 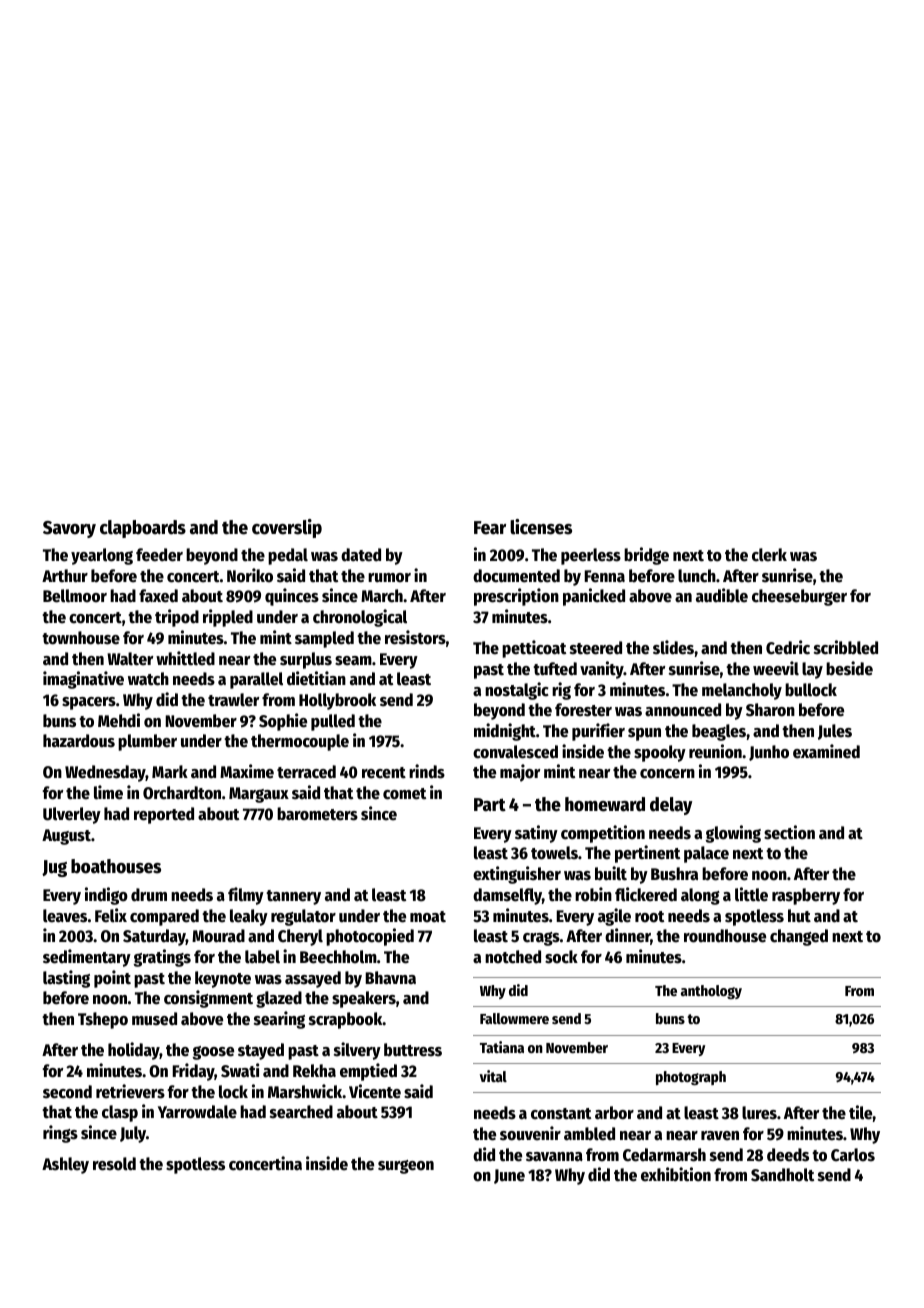 What do you see at coordinates (170, 772) in the screenshot?
I see `Mark` at bounding box center [170, 772].
